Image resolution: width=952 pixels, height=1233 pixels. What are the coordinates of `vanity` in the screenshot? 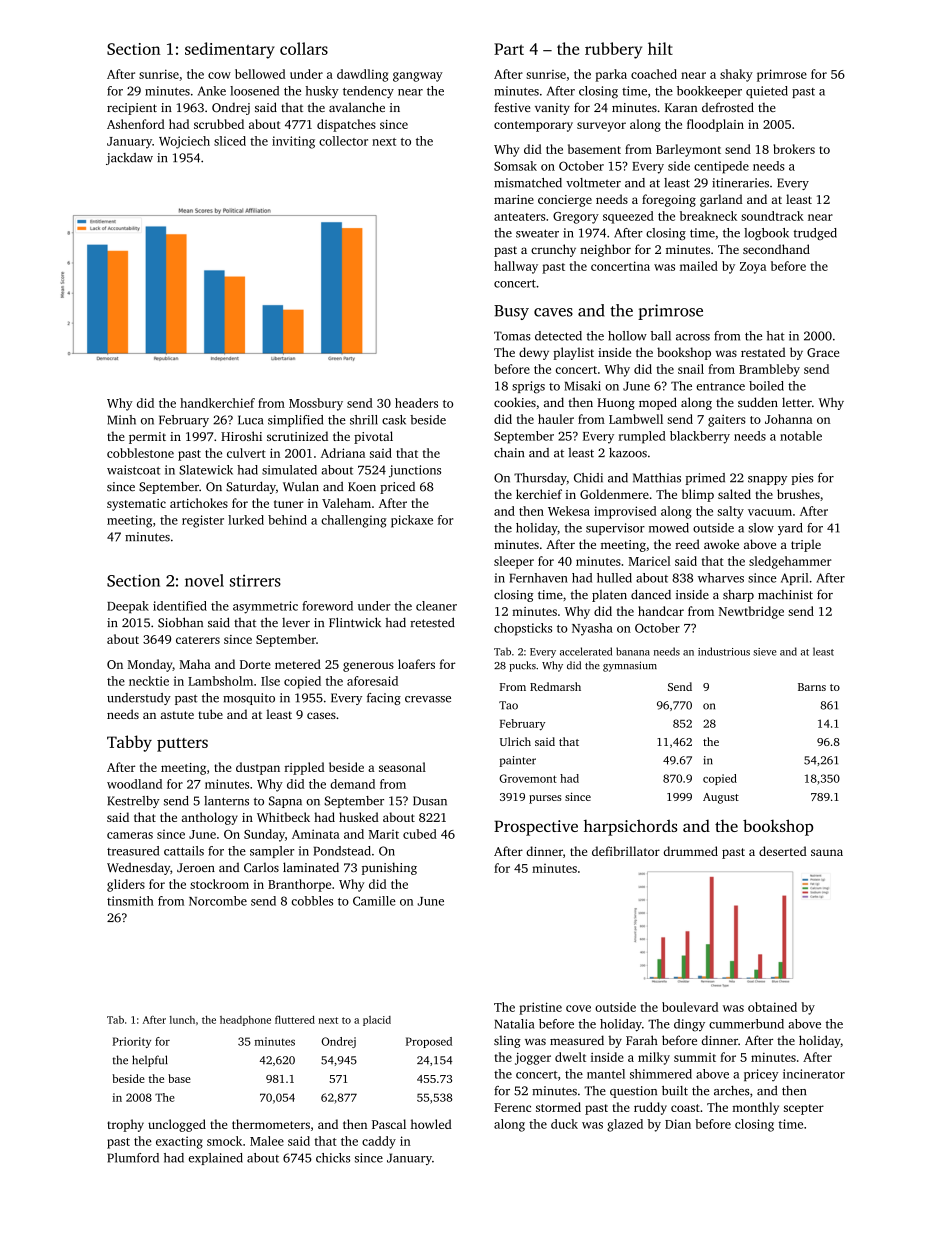 It's located at (552, 109).
